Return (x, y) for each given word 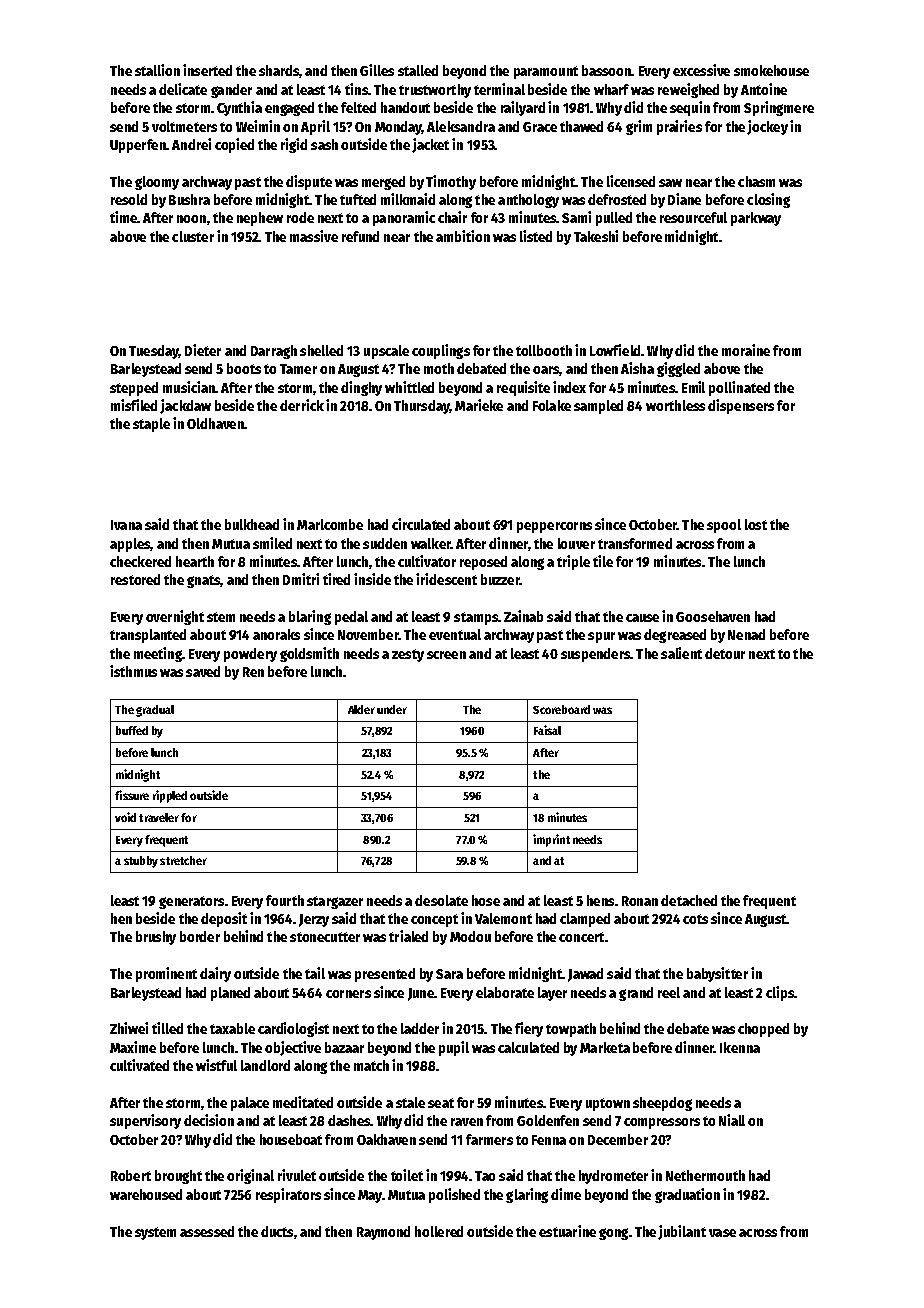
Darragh (274, 352)
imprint (551, 840)
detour (725, 653)
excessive (701, 70)
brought (178, 1177)
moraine (746, 350)
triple (573, 562)
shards (279, 70)
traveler (159, 817)
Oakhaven (386, 1139)
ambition (463, 236)
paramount (546, 72)
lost (756, 524)
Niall (732, 1120)
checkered (140, 561)
